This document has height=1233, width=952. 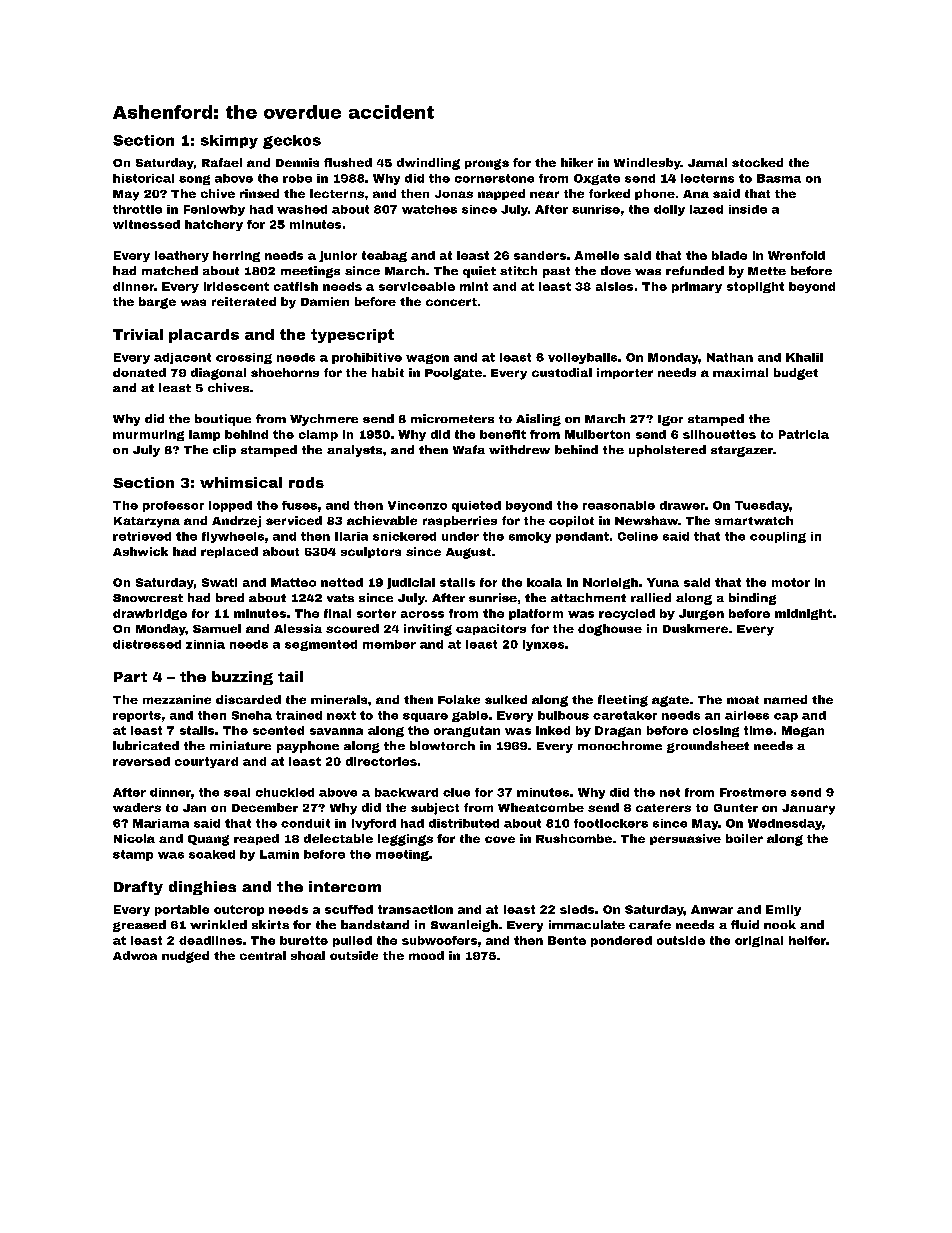 What do you see at coordinates (236, 256) in the document?
I see `herring` at bounding box center [236, 256].
